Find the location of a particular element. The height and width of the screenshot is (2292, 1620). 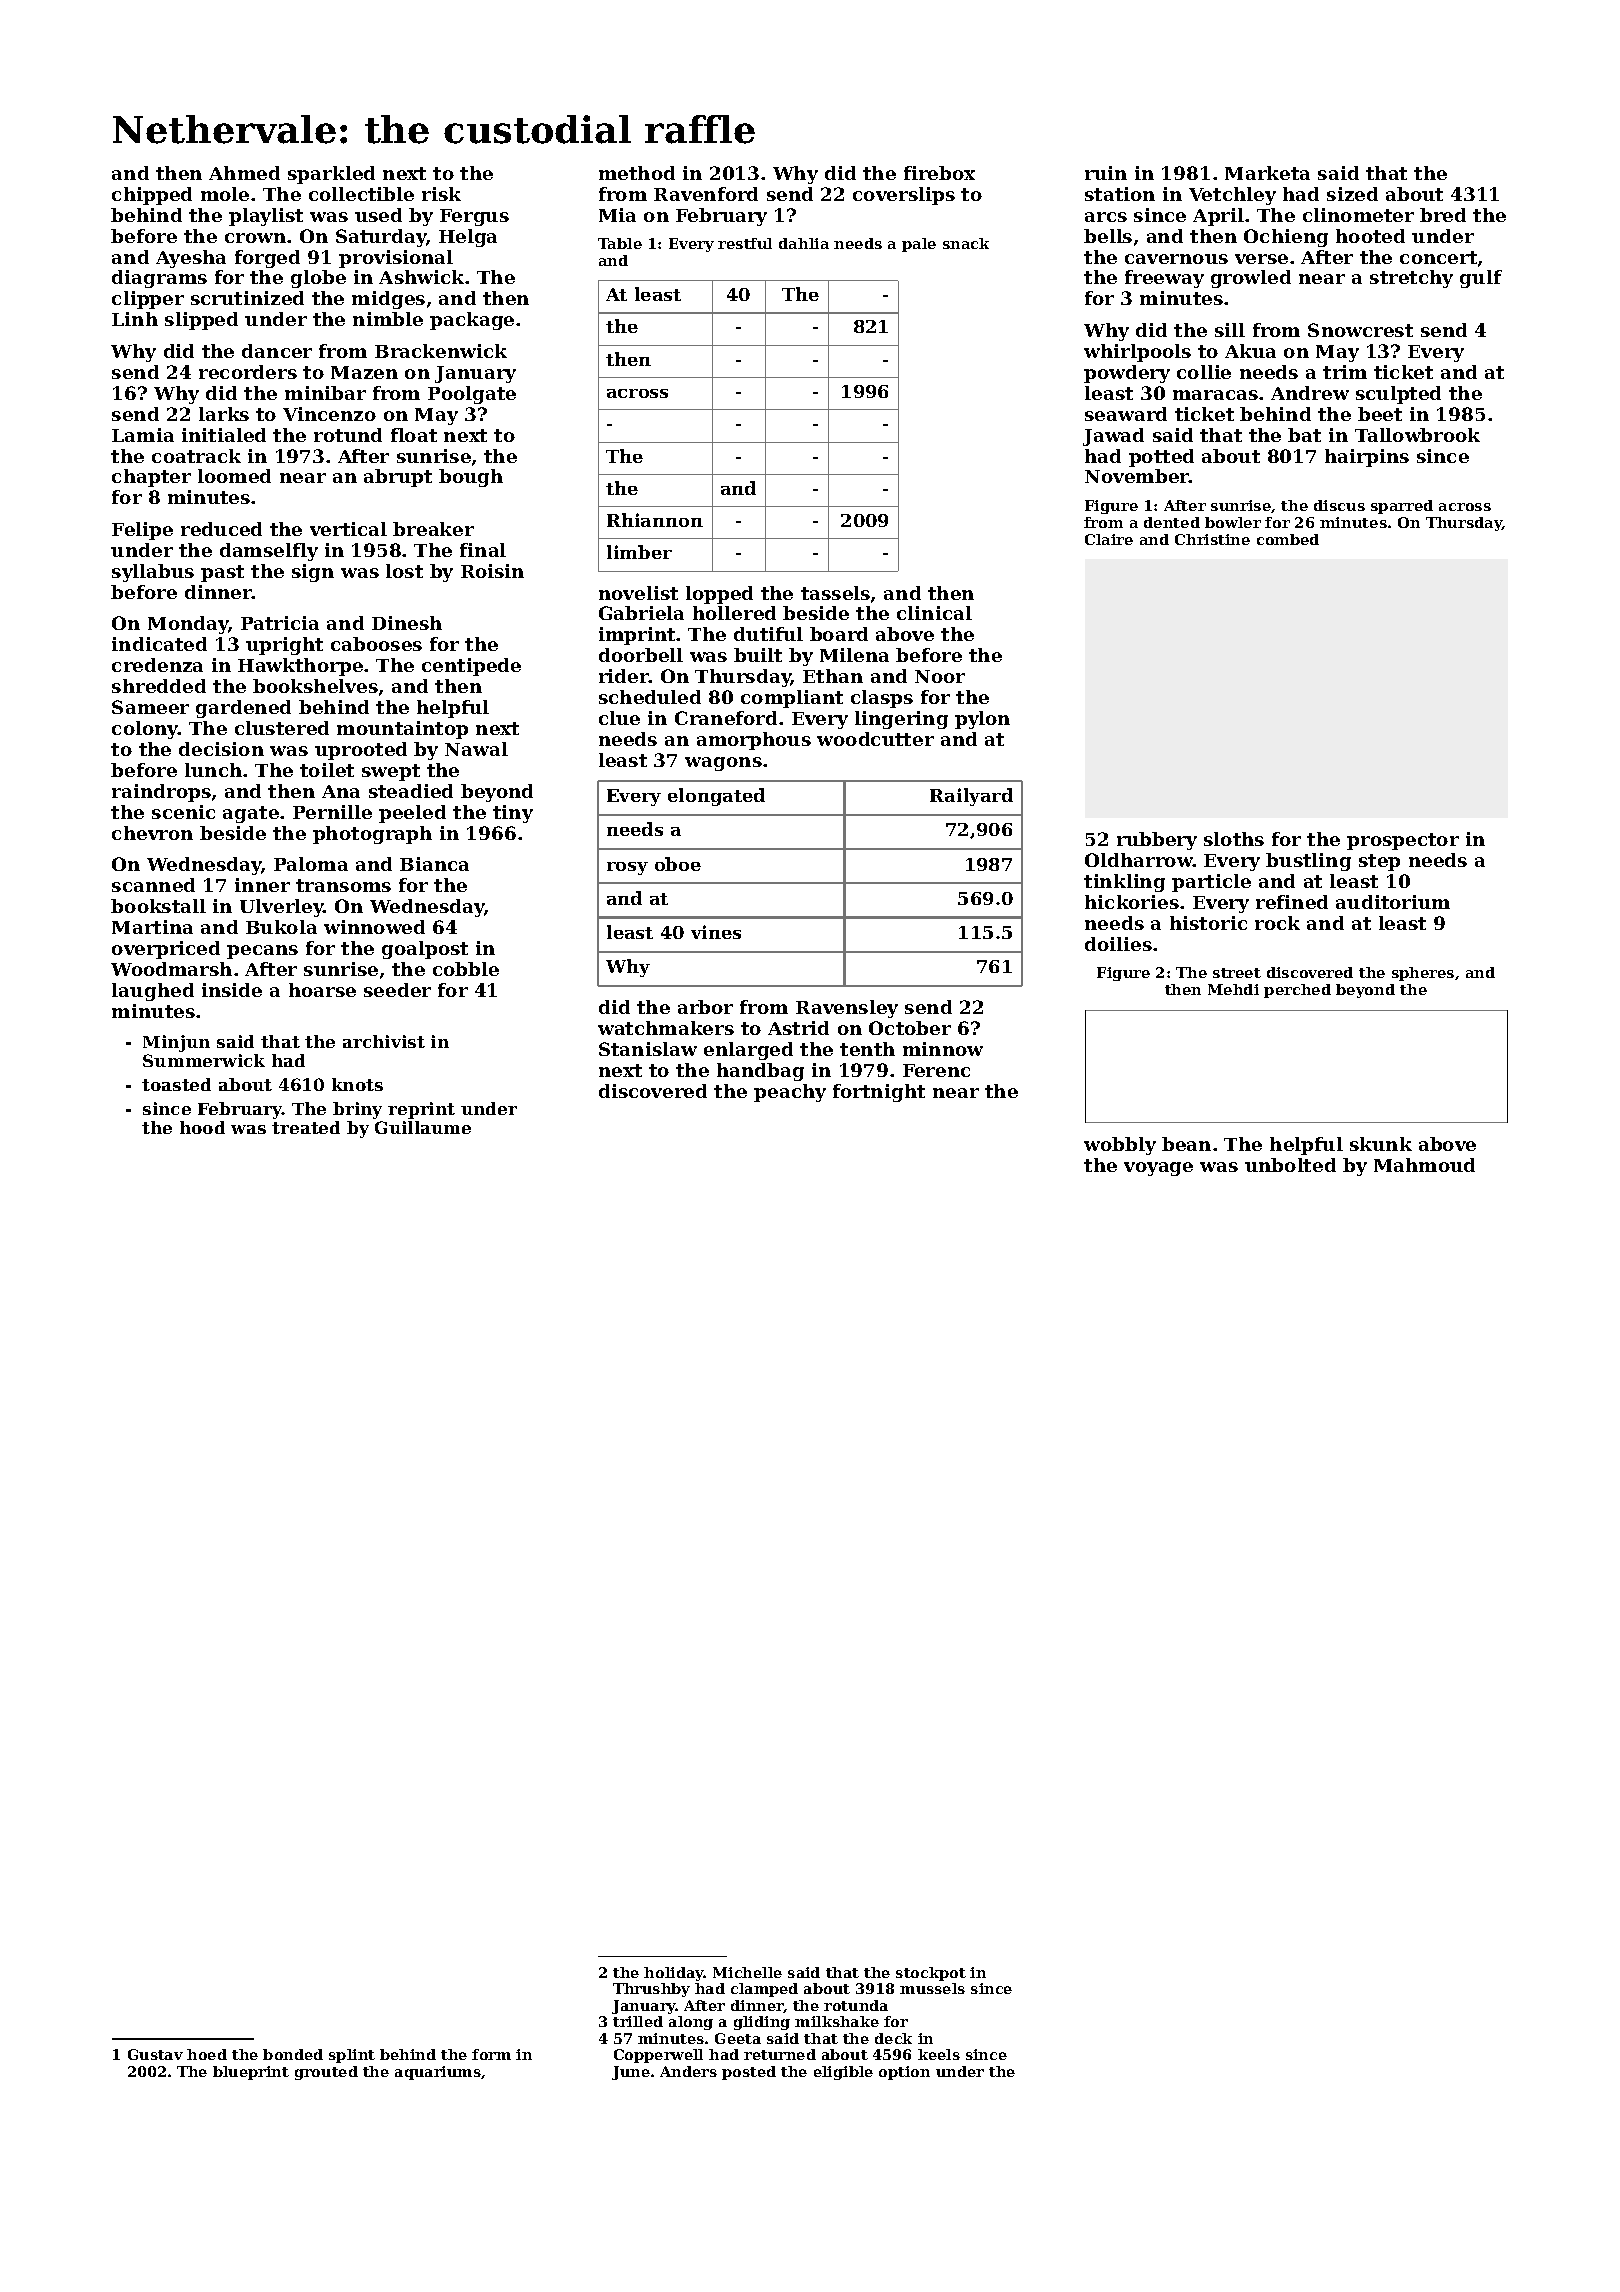

unbolted is located at coordinates (1290, 1165).
